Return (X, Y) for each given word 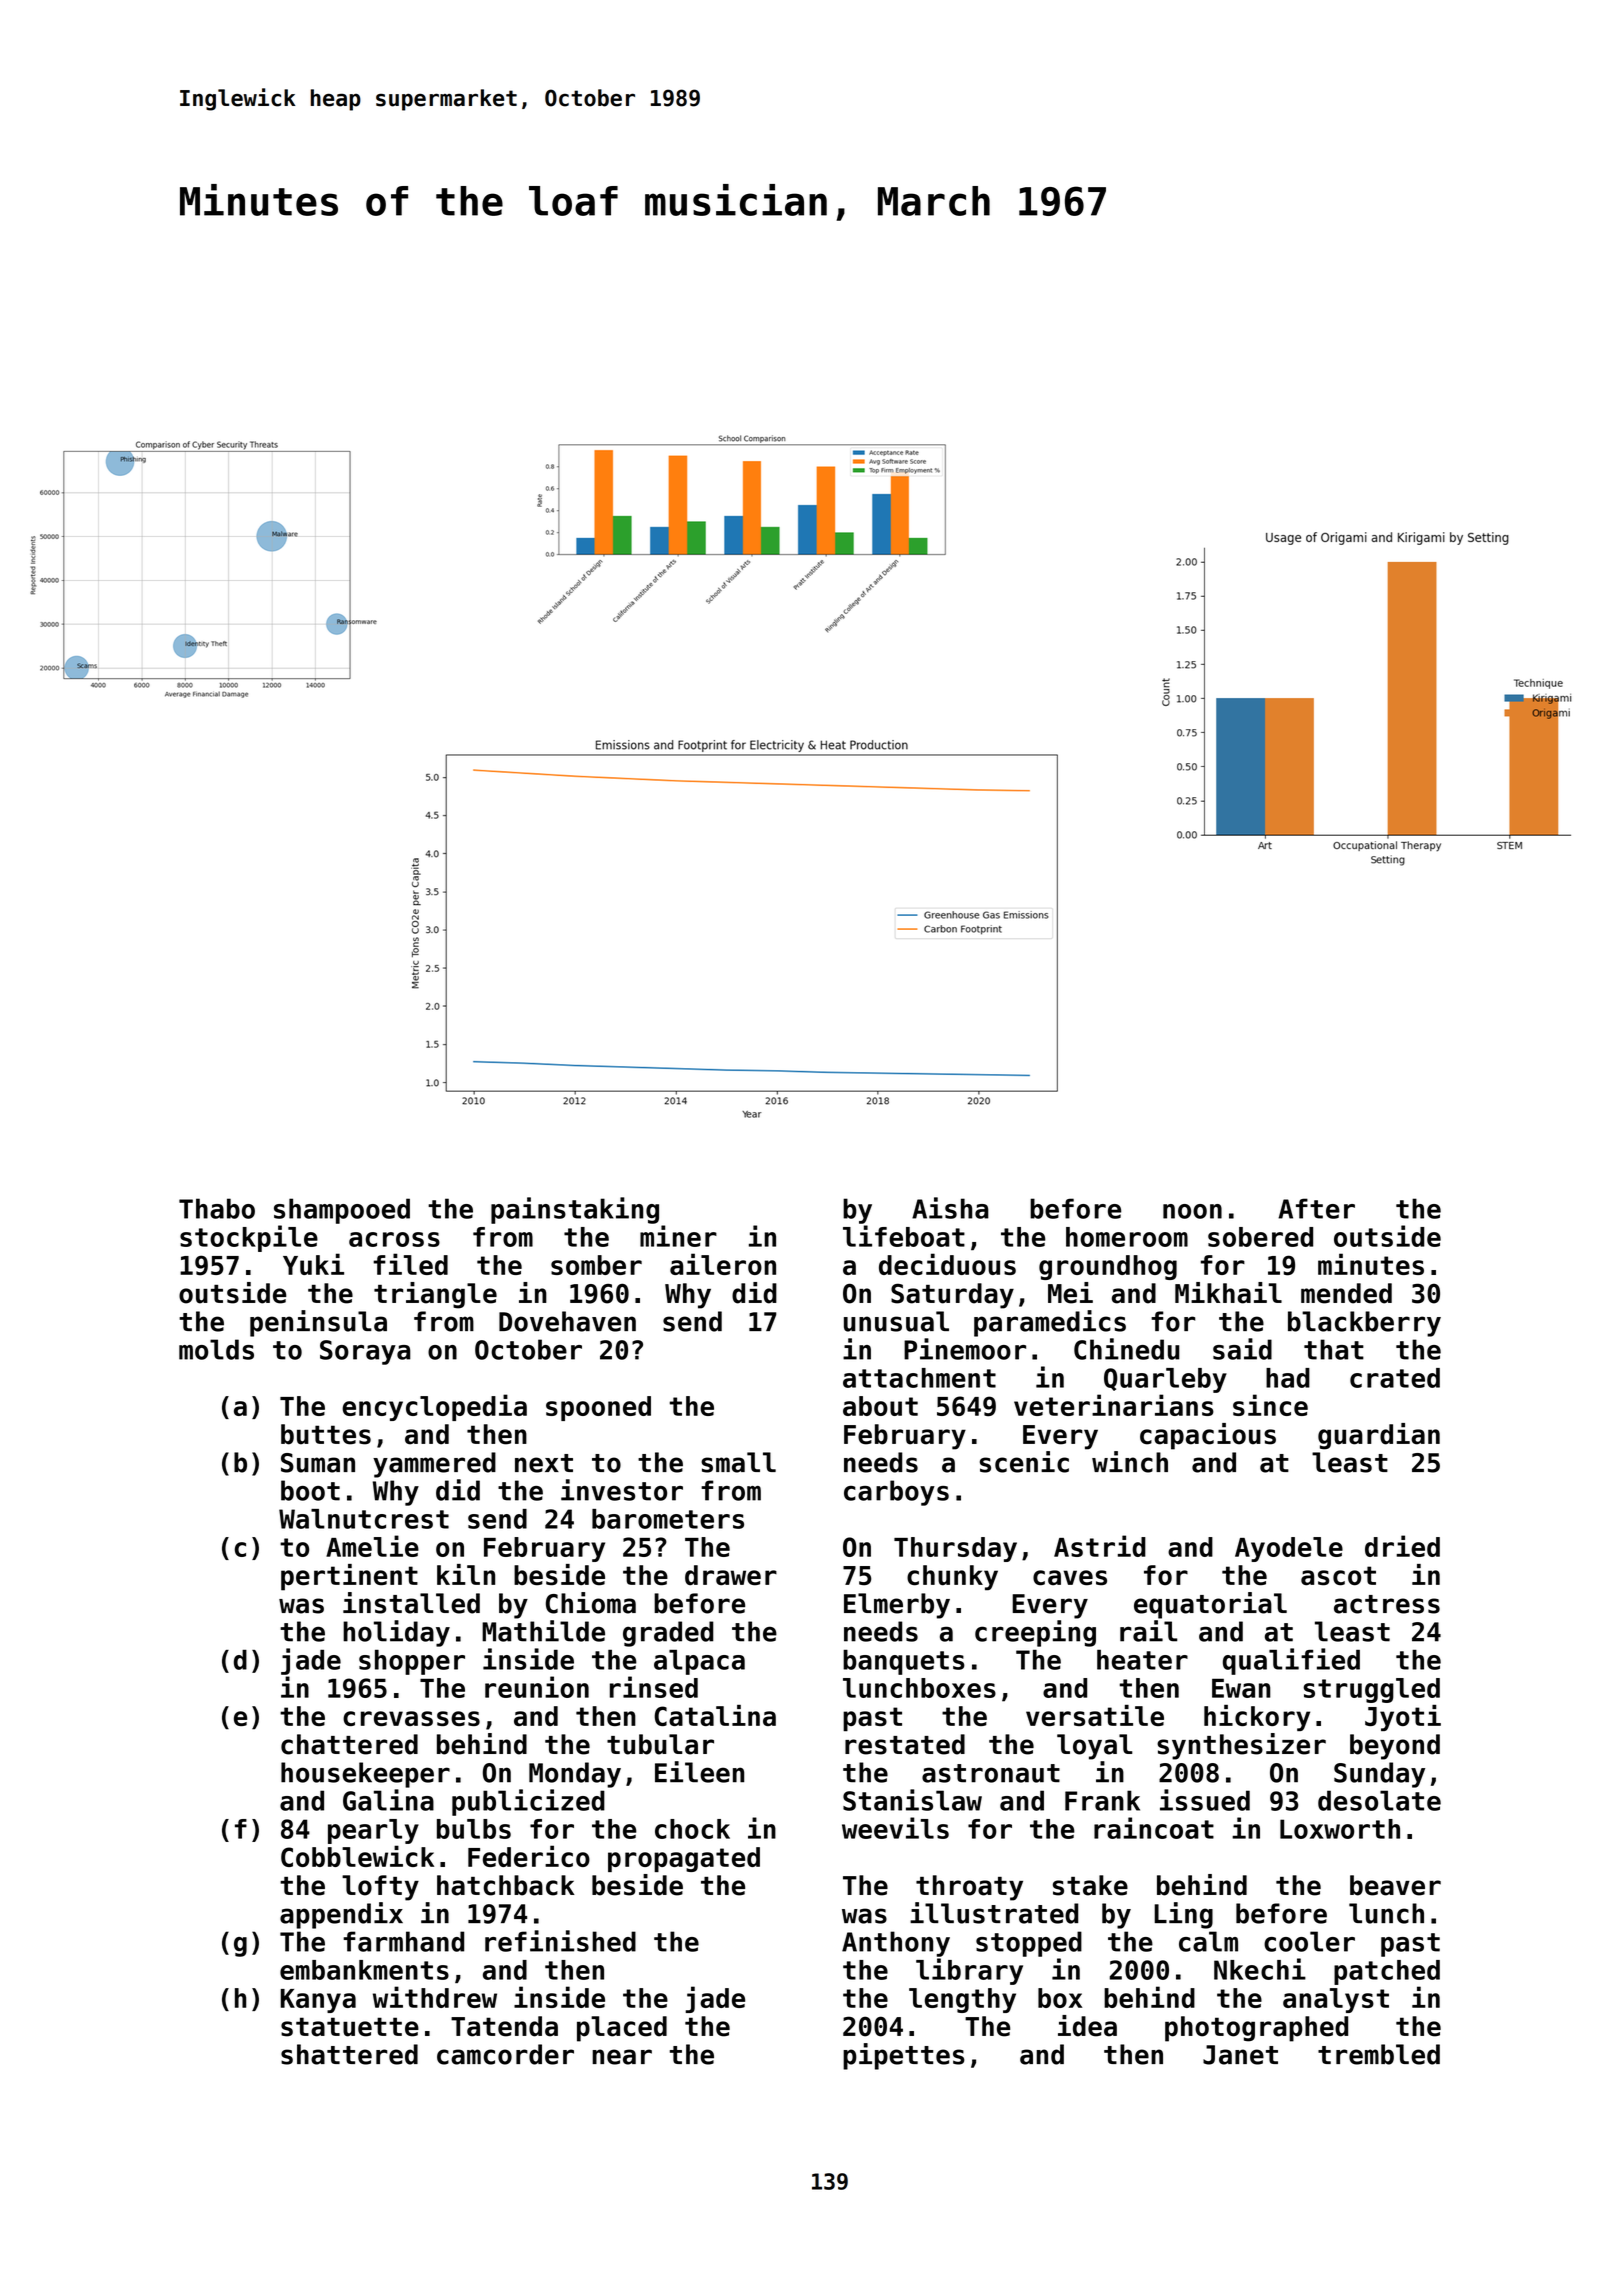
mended (1346, 1293)
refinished (560, 1941)
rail (1148, 1631)
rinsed (654, 1687)
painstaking (575, 1210)
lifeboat (904, 1236)
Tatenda (504, 2026)
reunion (537, 1687)
